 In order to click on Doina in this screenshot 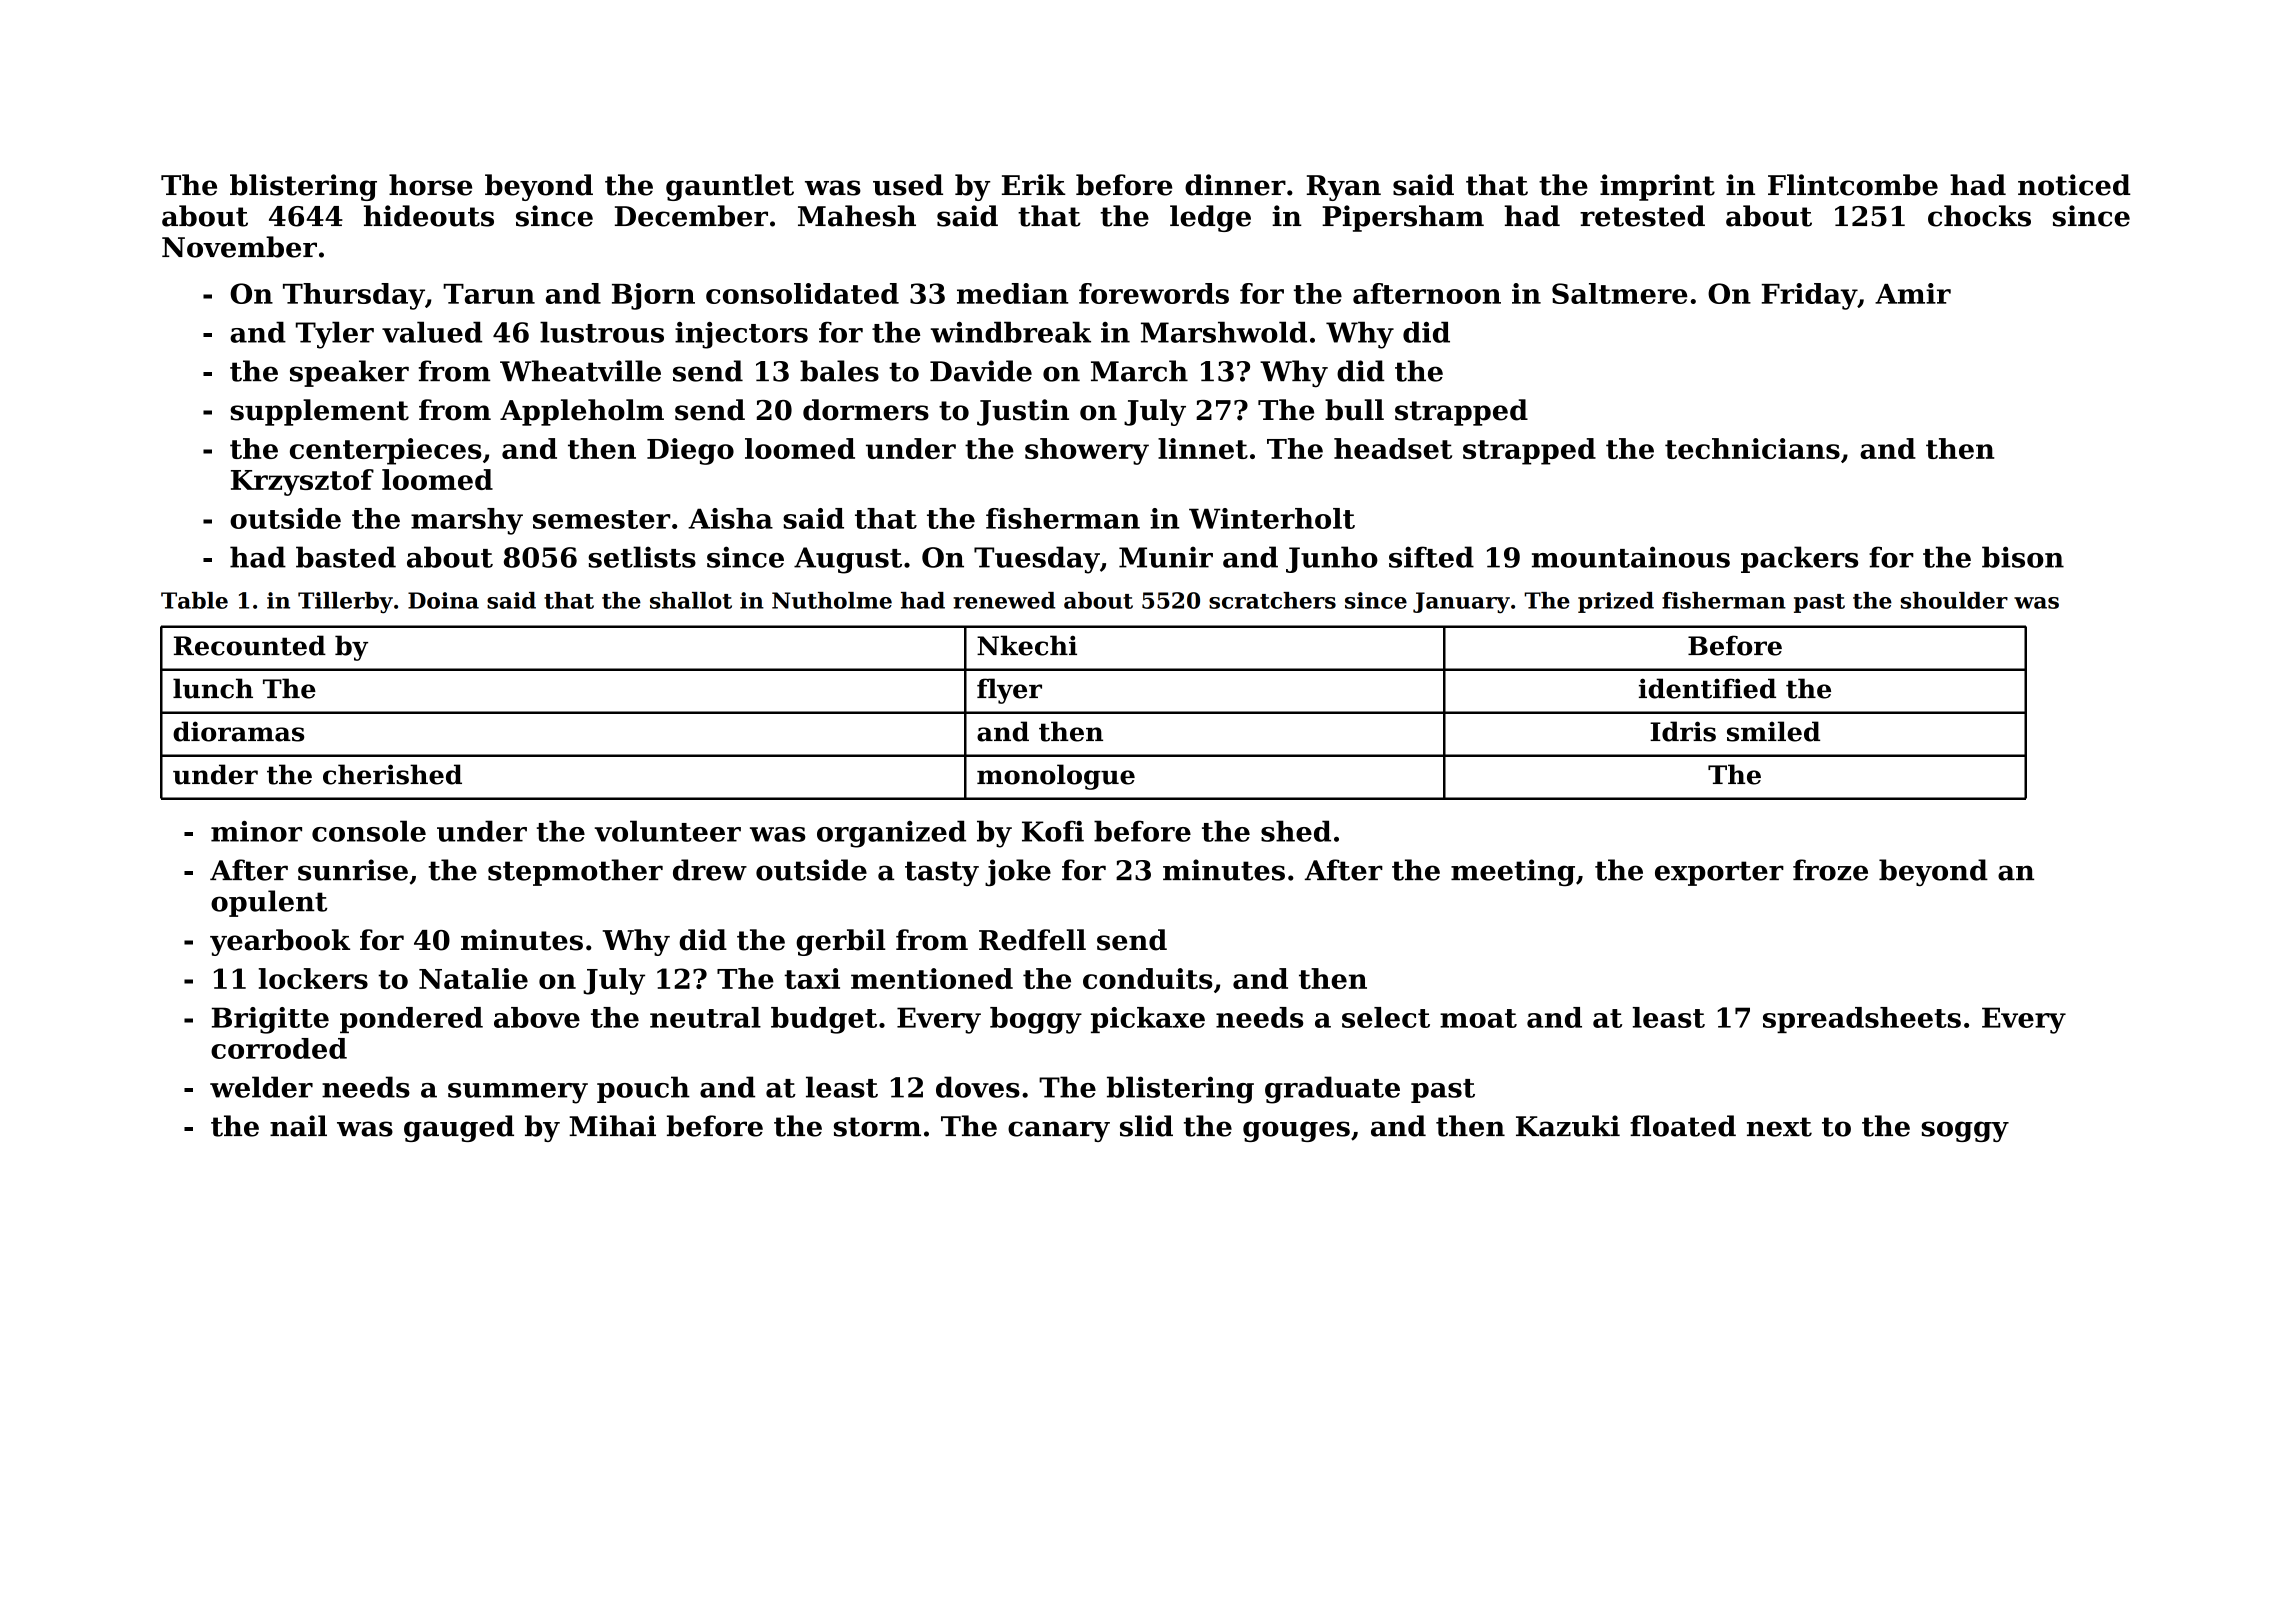, I will do `click(443, 600)`.
